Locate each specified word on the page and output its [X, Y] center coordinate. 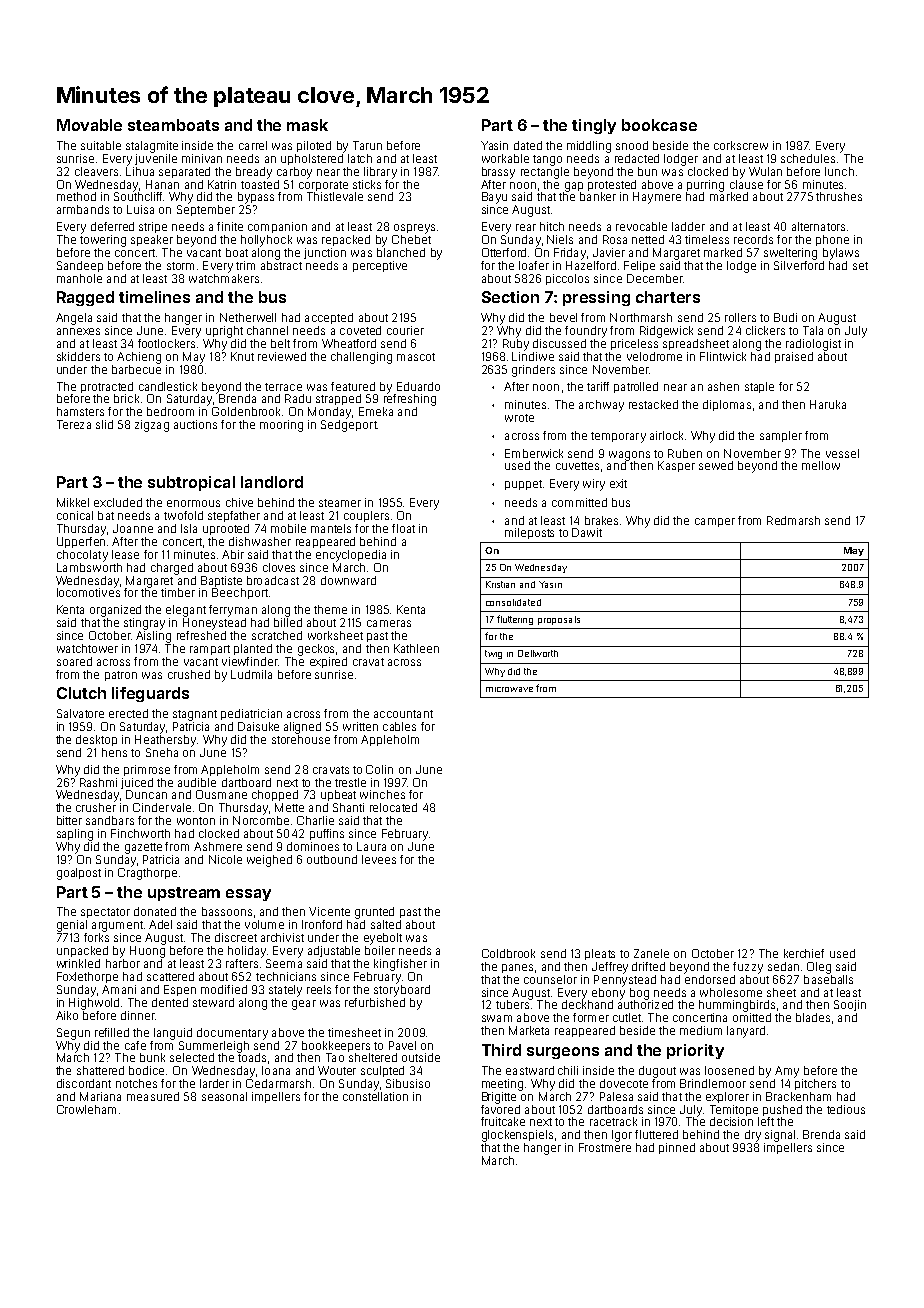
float [403, 528]
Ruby [516, 345]
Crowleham [86, 1109]
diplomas [727, 405]
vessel [842, 453]
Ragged [85, 298]
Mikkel [73, 502]
